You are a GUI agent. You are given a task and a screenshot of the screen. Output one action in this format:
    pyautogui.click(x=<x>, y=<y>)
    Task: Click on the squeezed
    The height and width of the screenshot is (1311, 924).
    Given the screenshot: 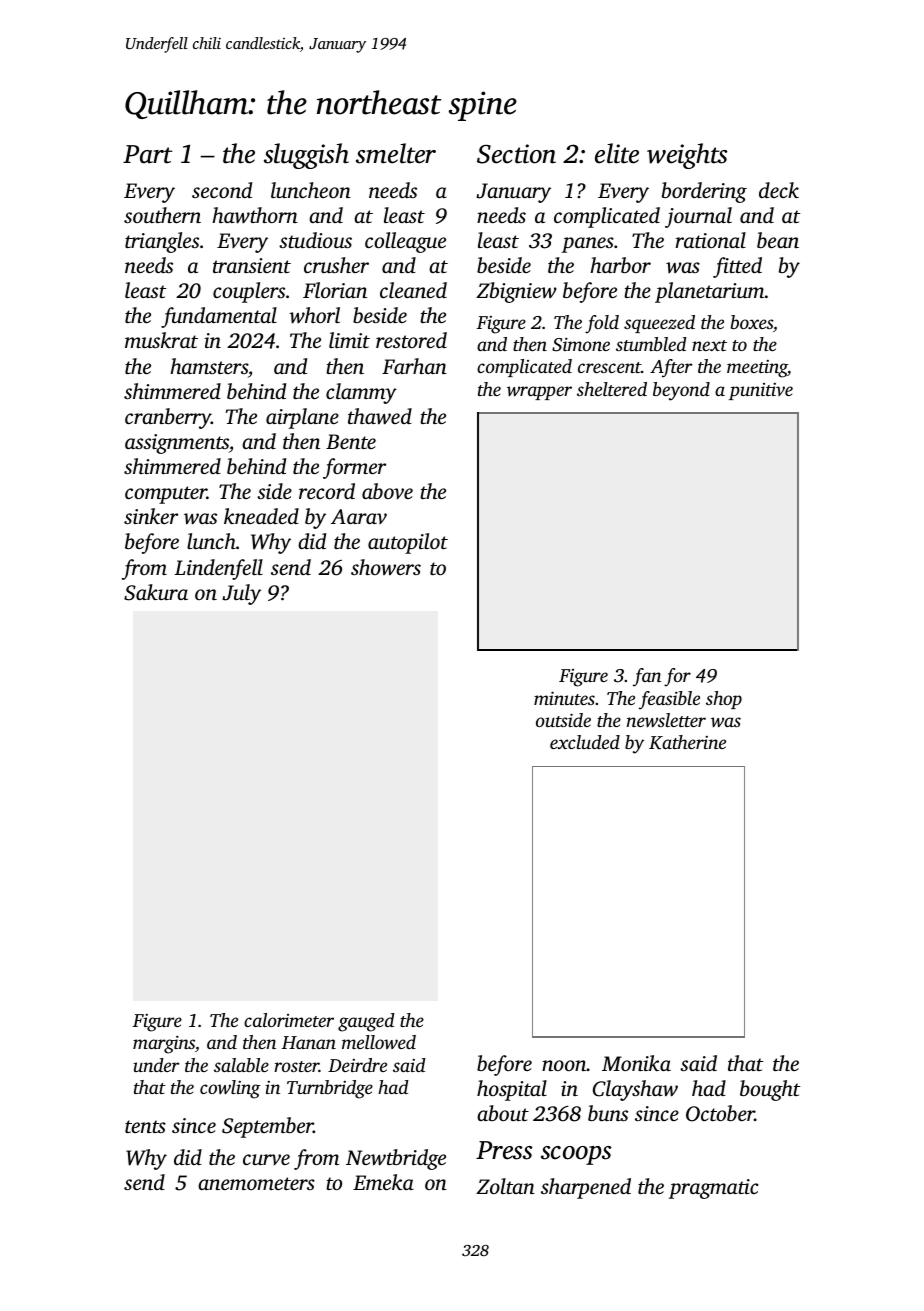 What is the action you would take?
    pyautogui.click(x=659, y=324)
